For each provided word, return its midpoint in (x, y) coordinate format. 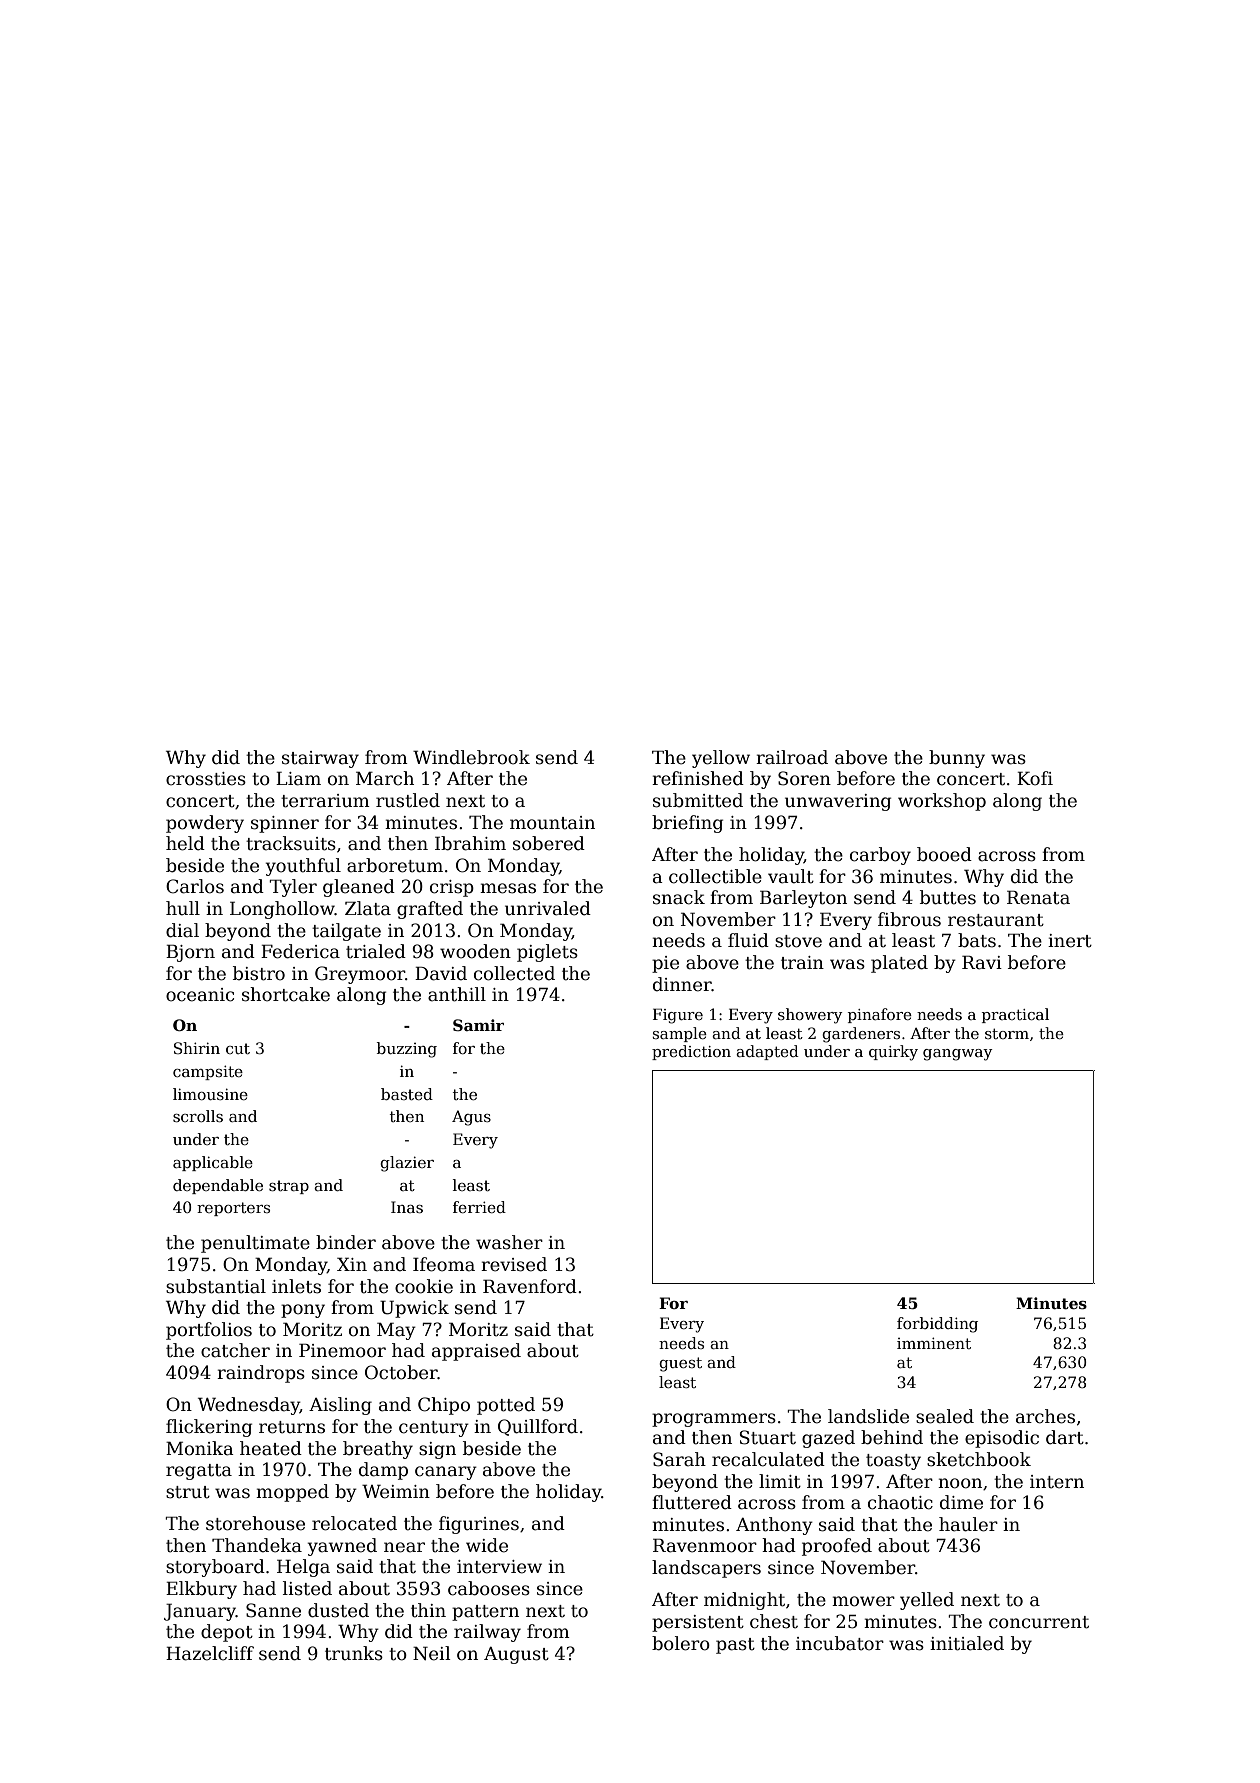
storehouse (255, 1523)
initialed (967, 1643)
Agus (471, 1118)
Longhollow (282, 910)
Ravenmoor (705, 1545)
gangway (957, 1055)
